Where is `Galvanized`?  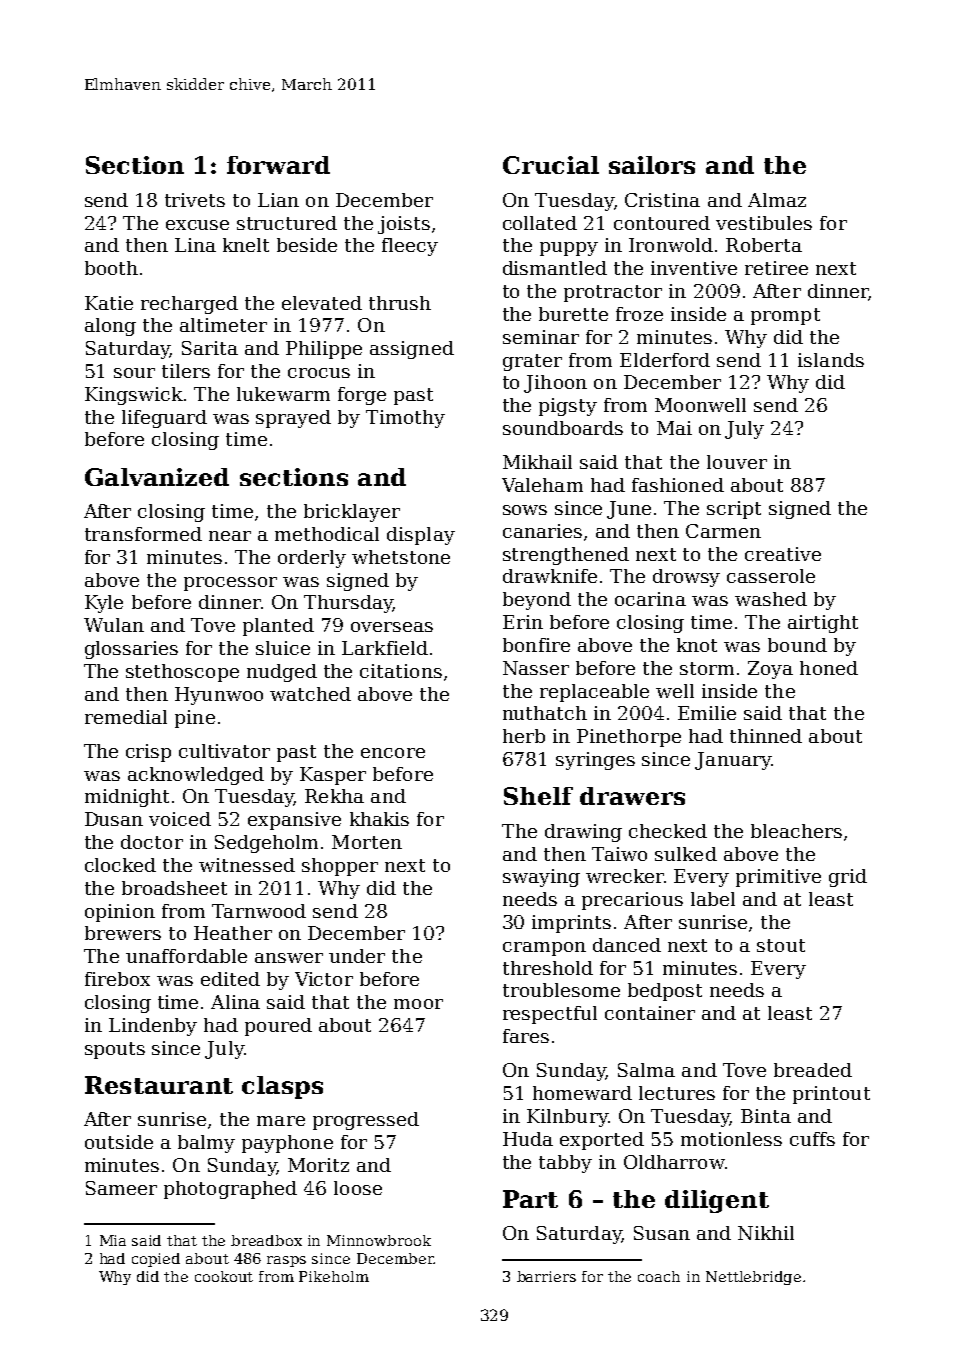 Galvanized is located at coordinates (157, 477).
